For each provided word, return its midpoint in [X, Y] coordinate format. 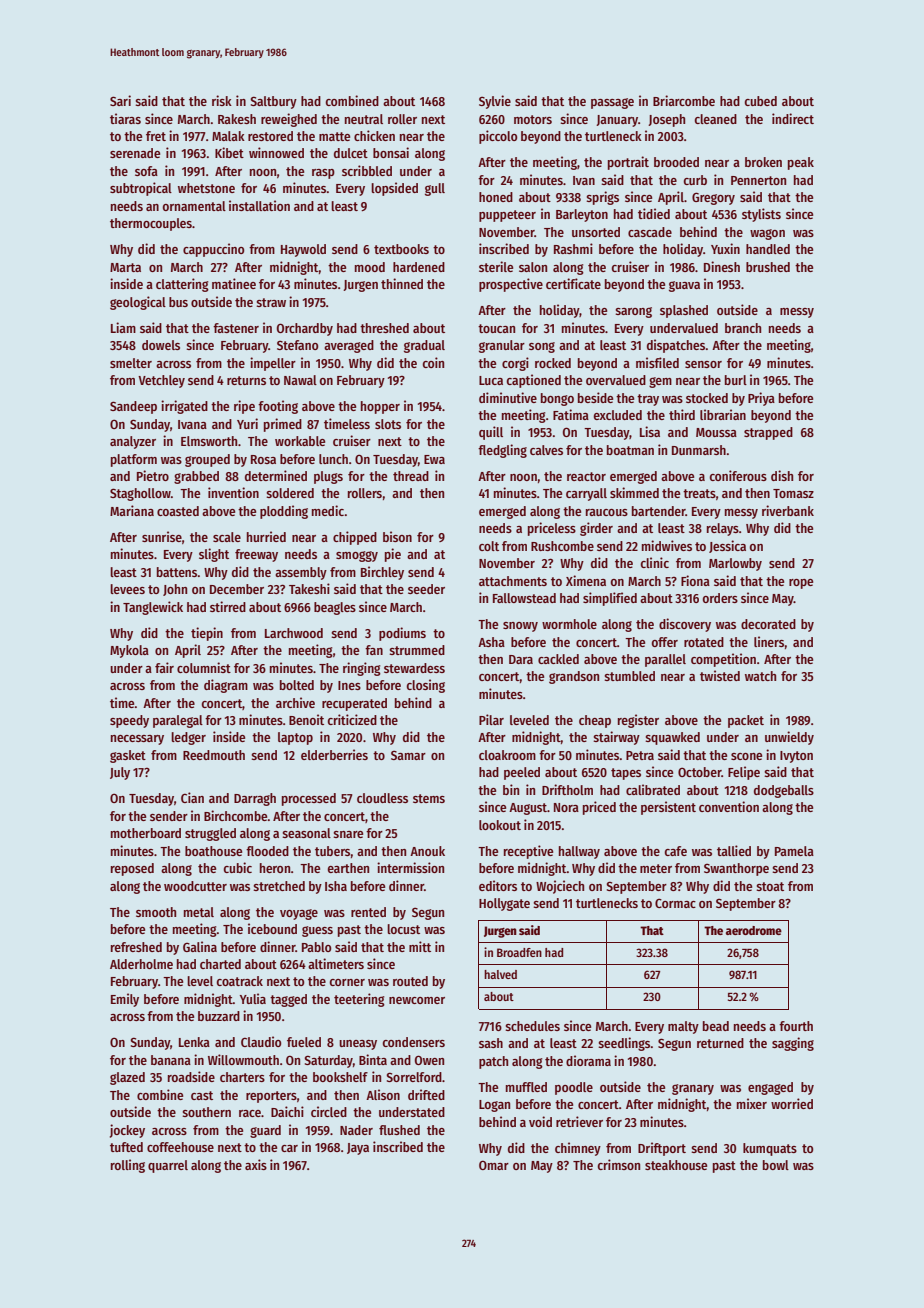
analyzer [133, 442]
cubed [761, 101]
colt [489, 546]
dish [782, 475]
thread [411, 476]
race [250, 1113]
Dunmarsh [699, 450]
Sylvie [495, 102]
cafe [676, 851]
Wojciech [560, 887]
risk [222, 100]
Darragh [255, 799]
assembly [301, 573]
